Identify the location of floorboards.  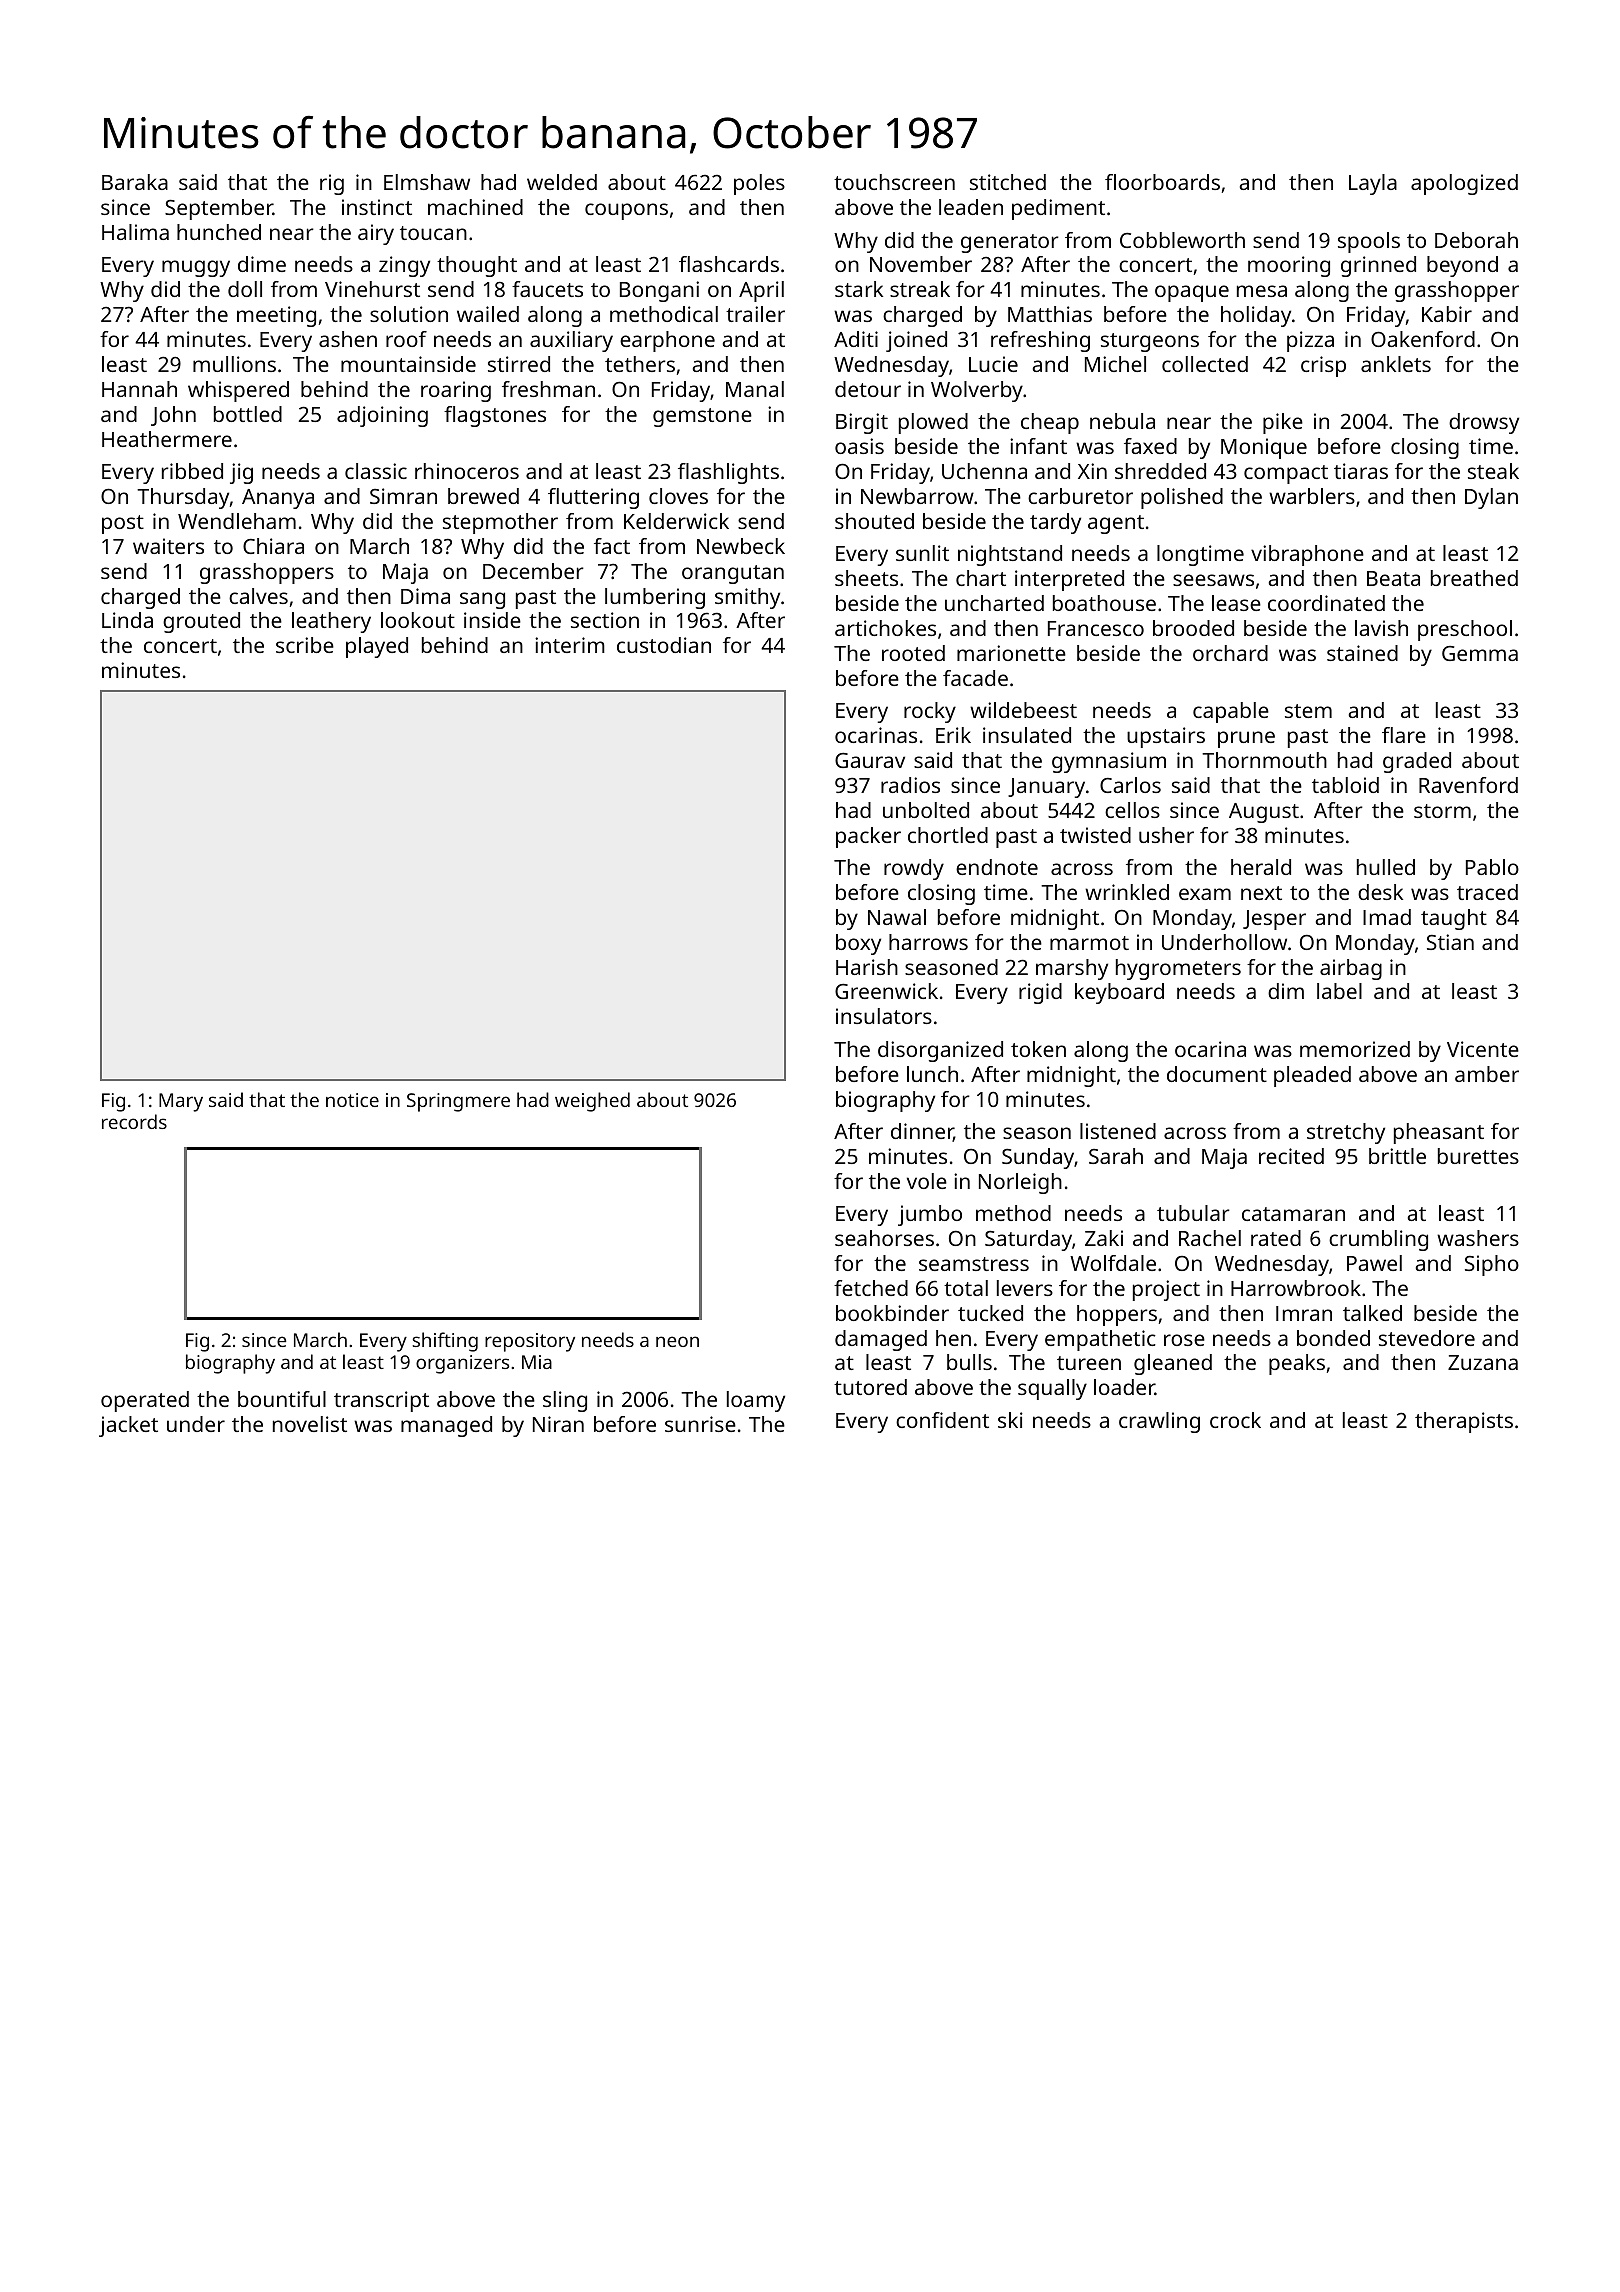
(1162, 182).
